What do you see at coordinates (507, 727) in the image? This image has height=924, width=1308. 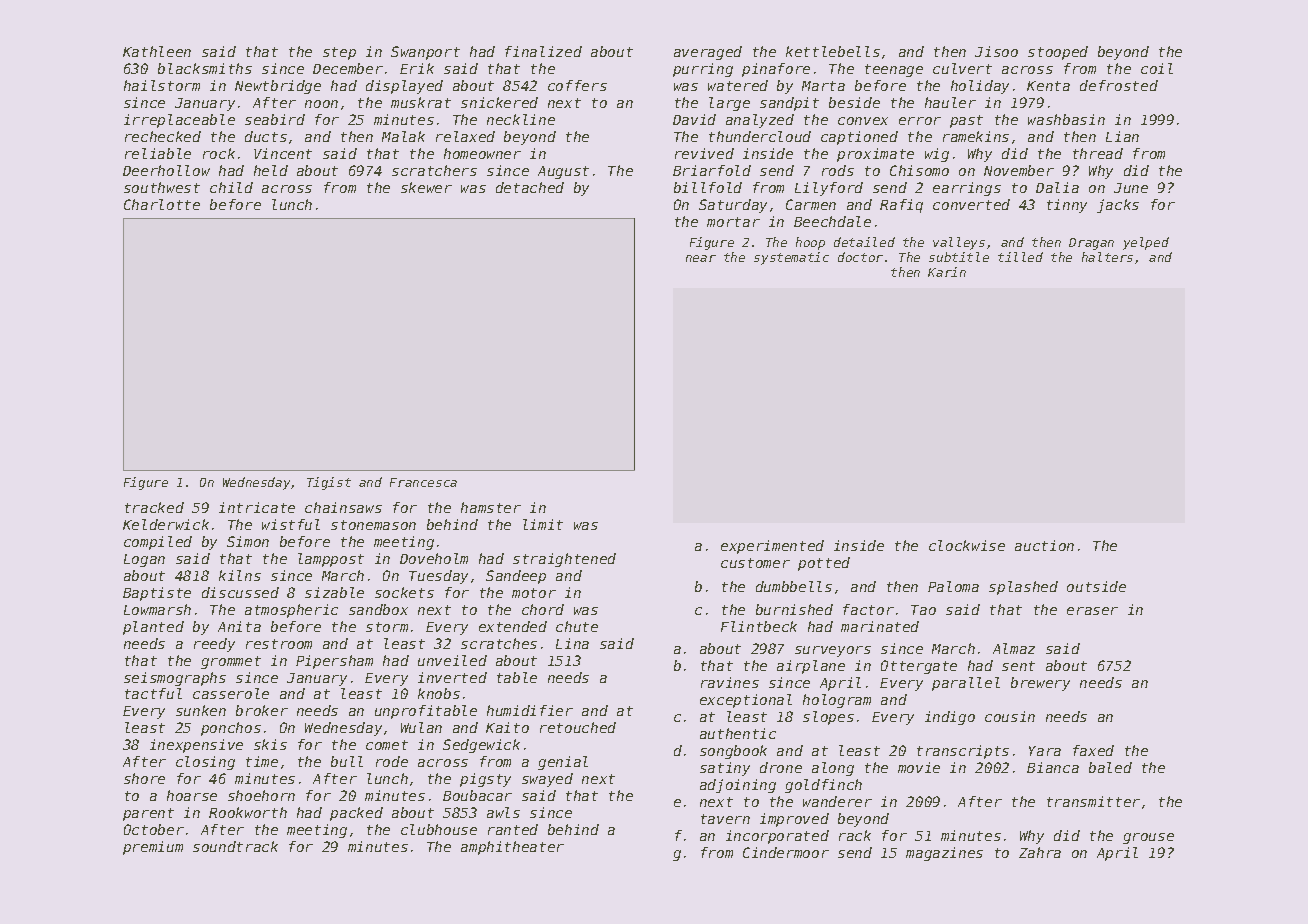 I see `Kaito` at bounding box center [507, 727].
